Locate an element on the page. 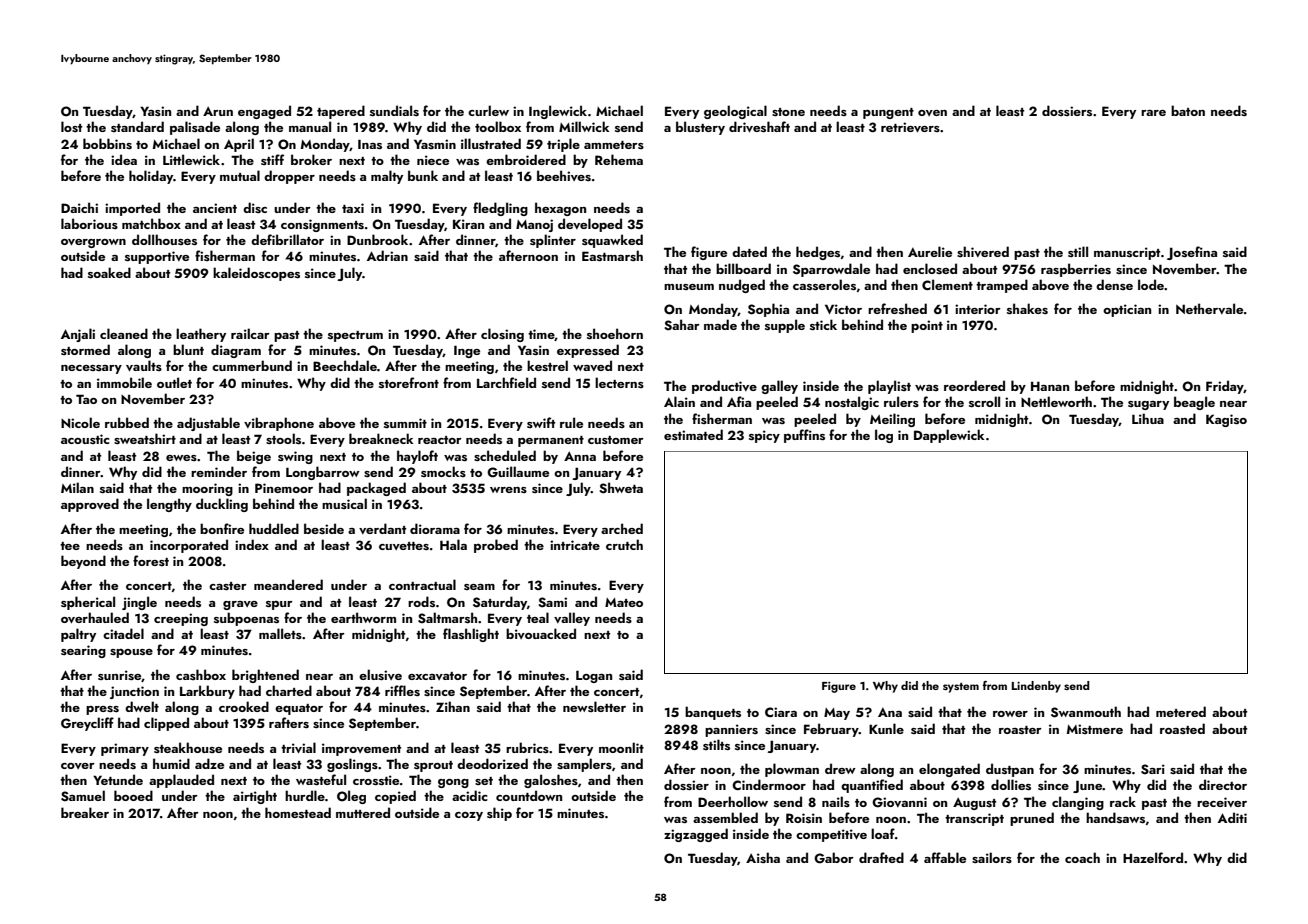  tapered is located at coordinates (341, 112).
